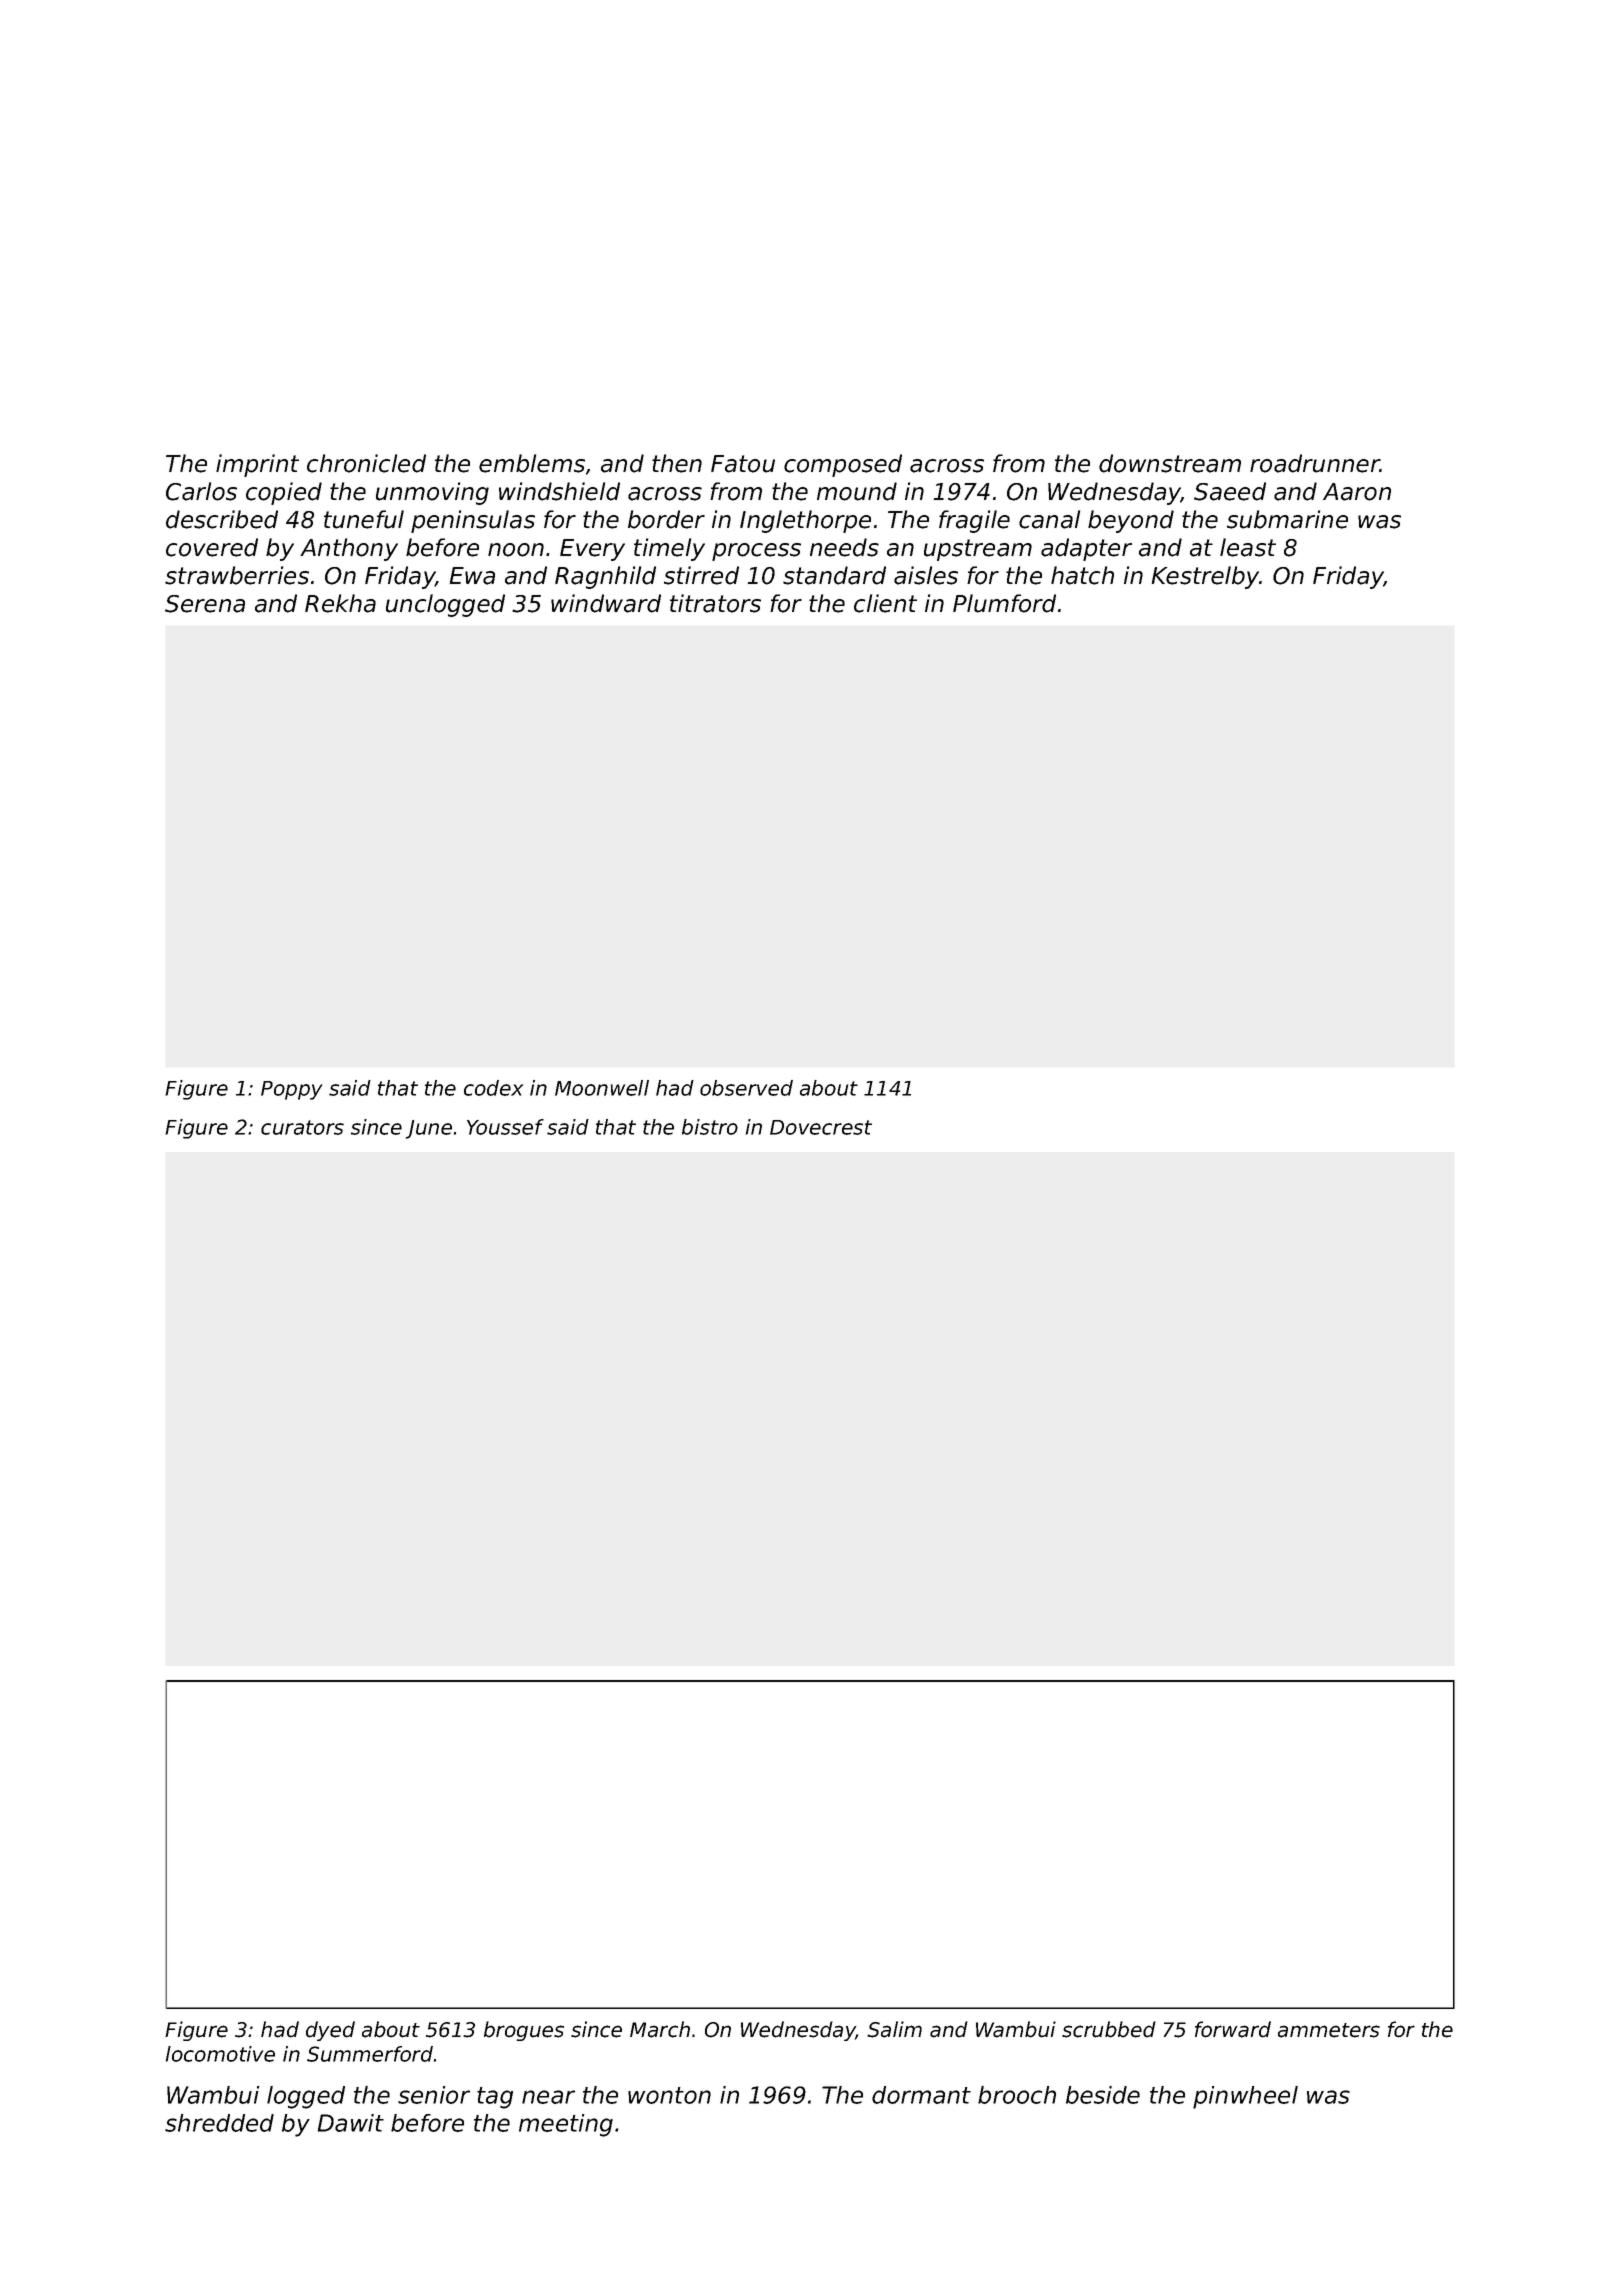 Image resolution: width=1620 pixels, height=2292 pixels. I want to click on locomotive, so click(220, 2054).
